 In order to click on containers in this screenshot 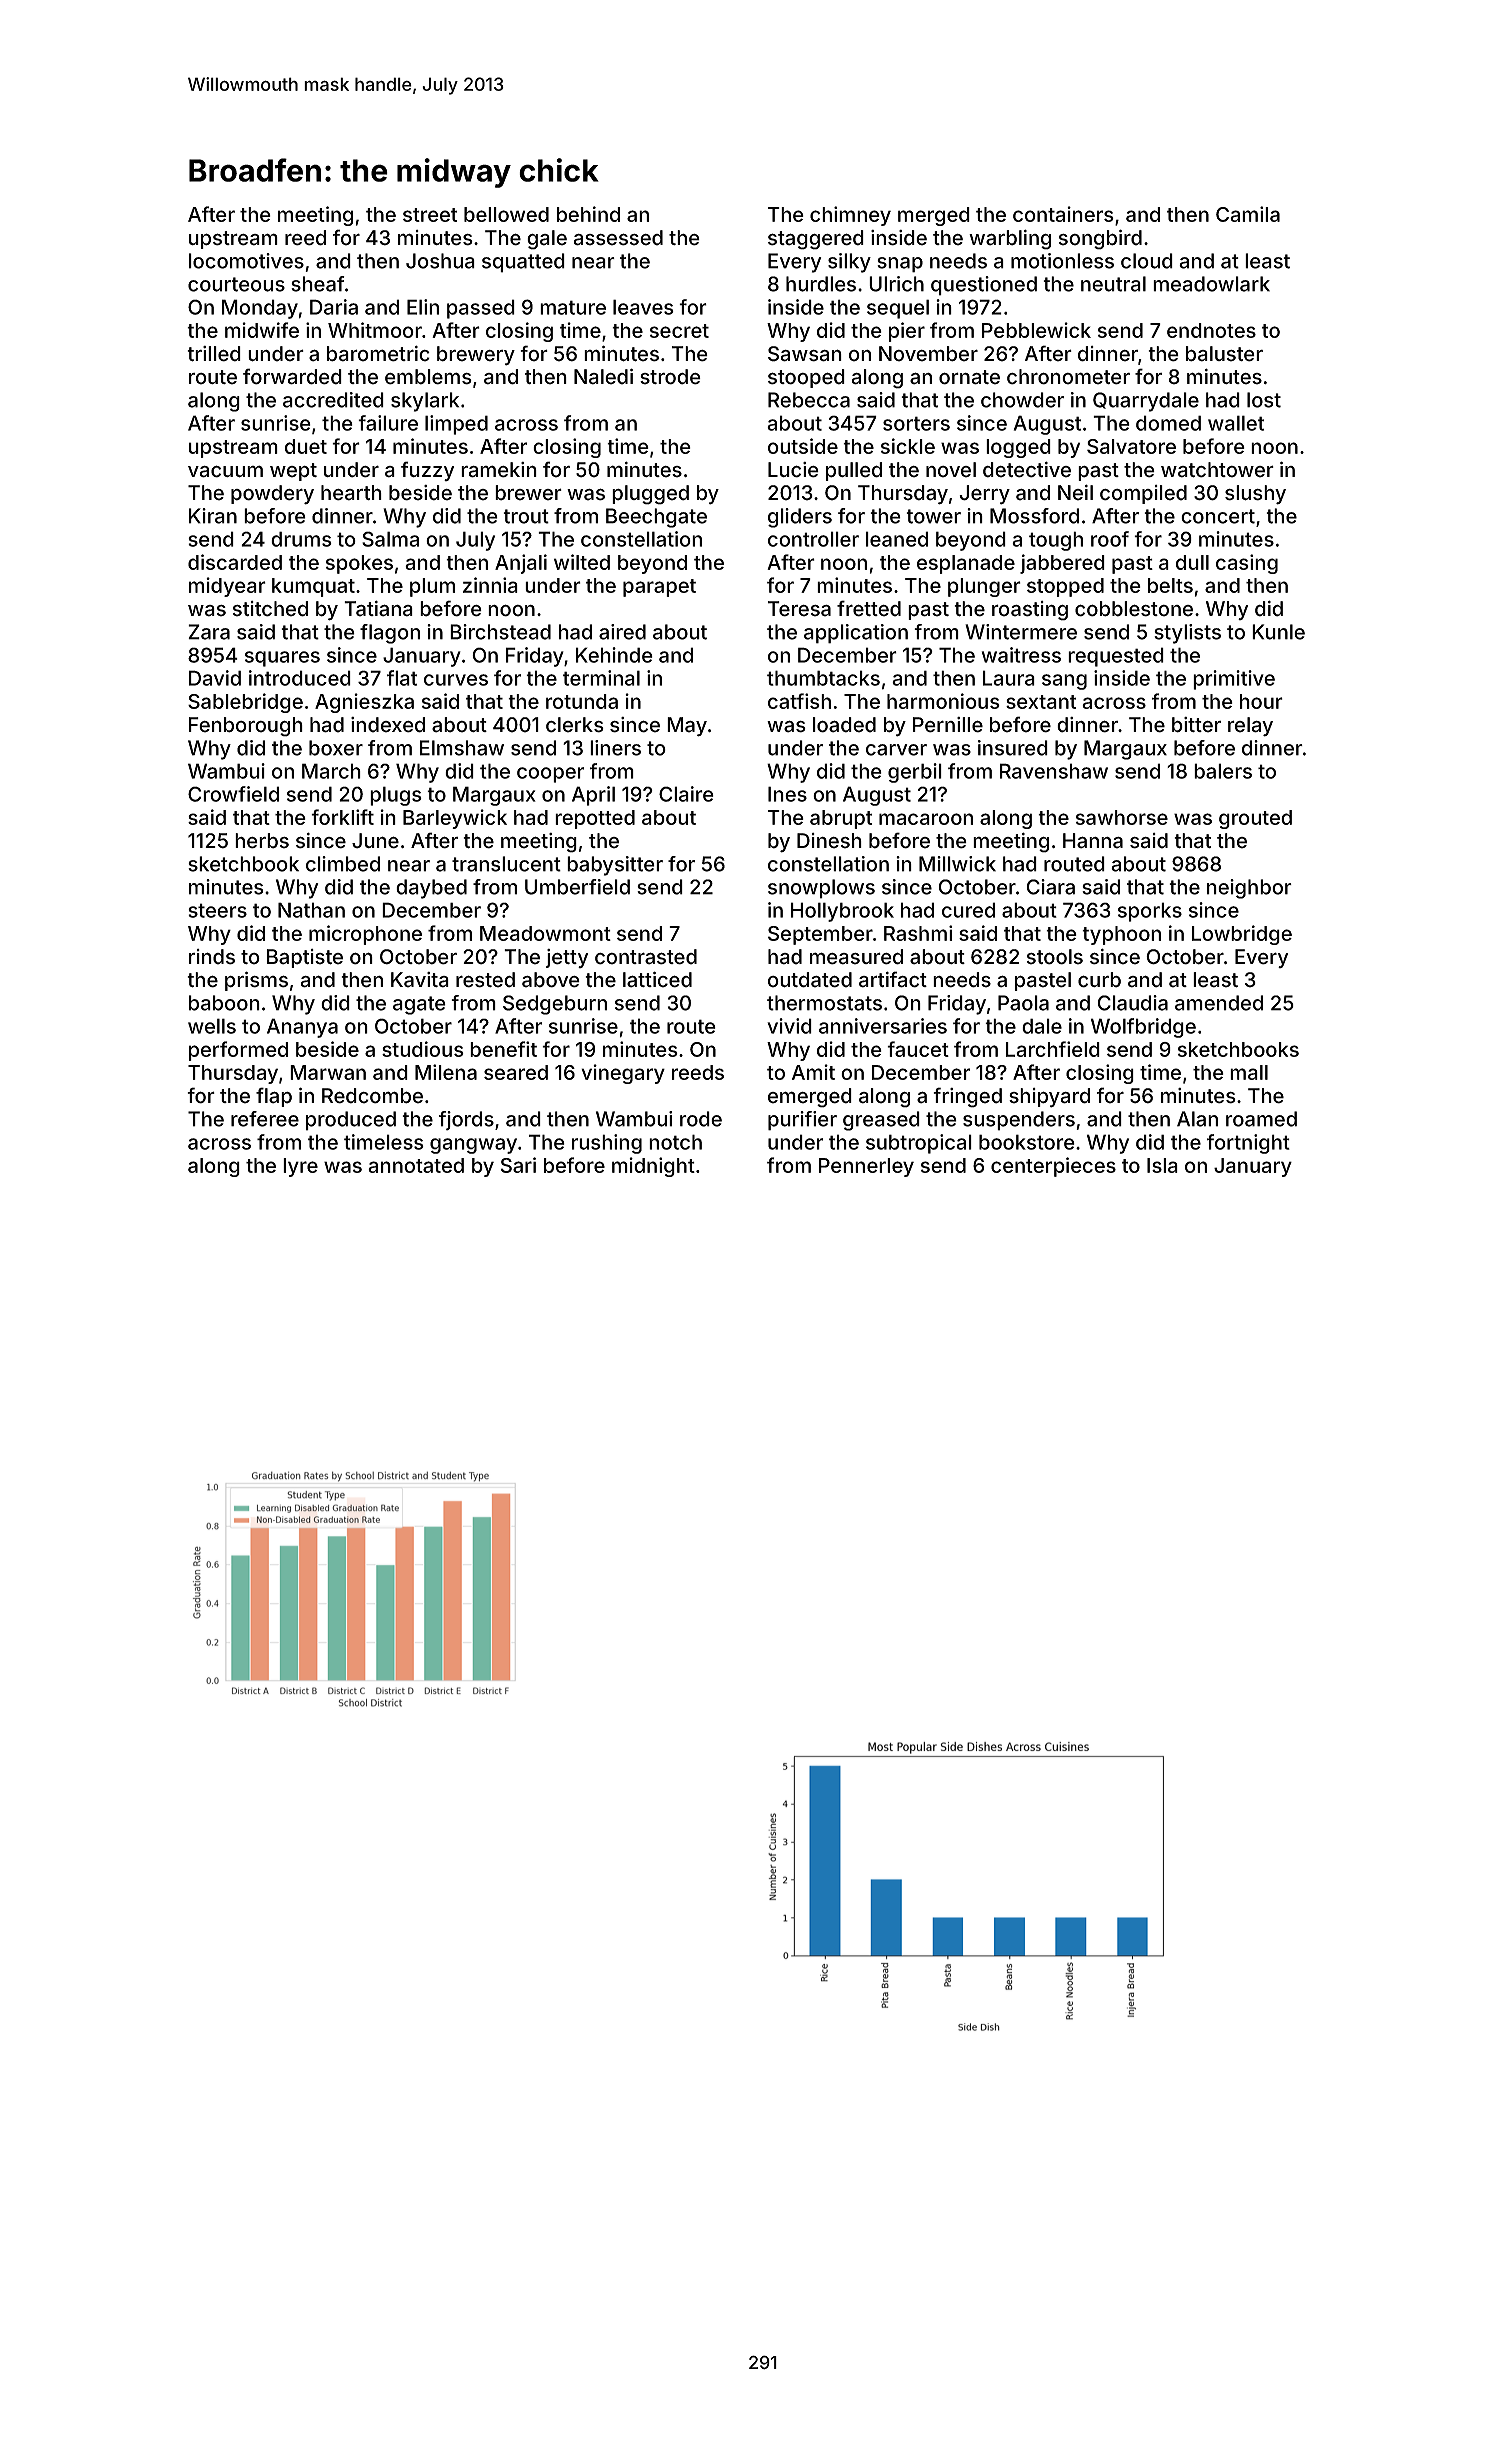, I will do `click(1063, 214)`.
